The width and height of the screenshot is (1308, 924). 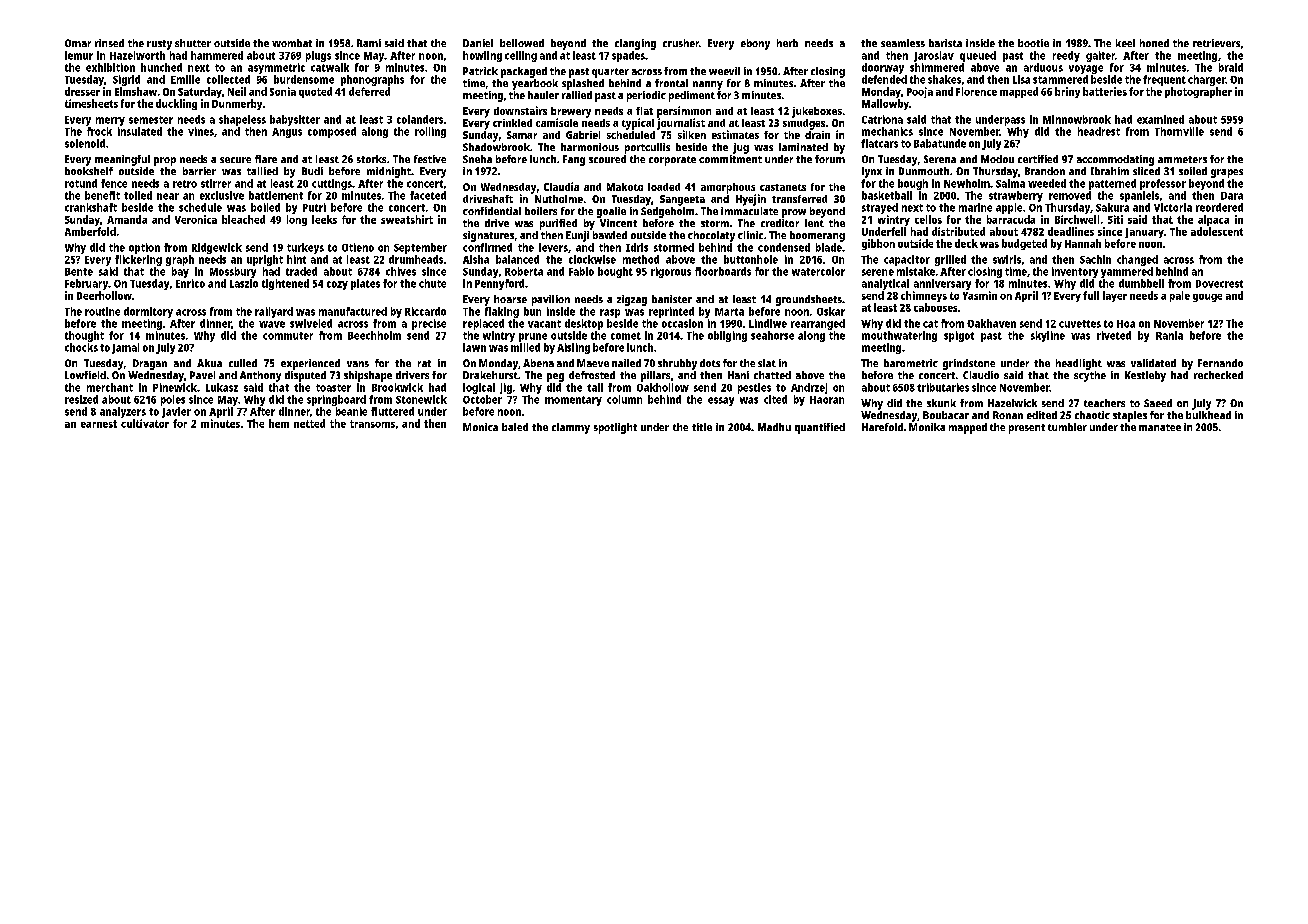 I want to click on bellowed, so click(x=522, y=43).
